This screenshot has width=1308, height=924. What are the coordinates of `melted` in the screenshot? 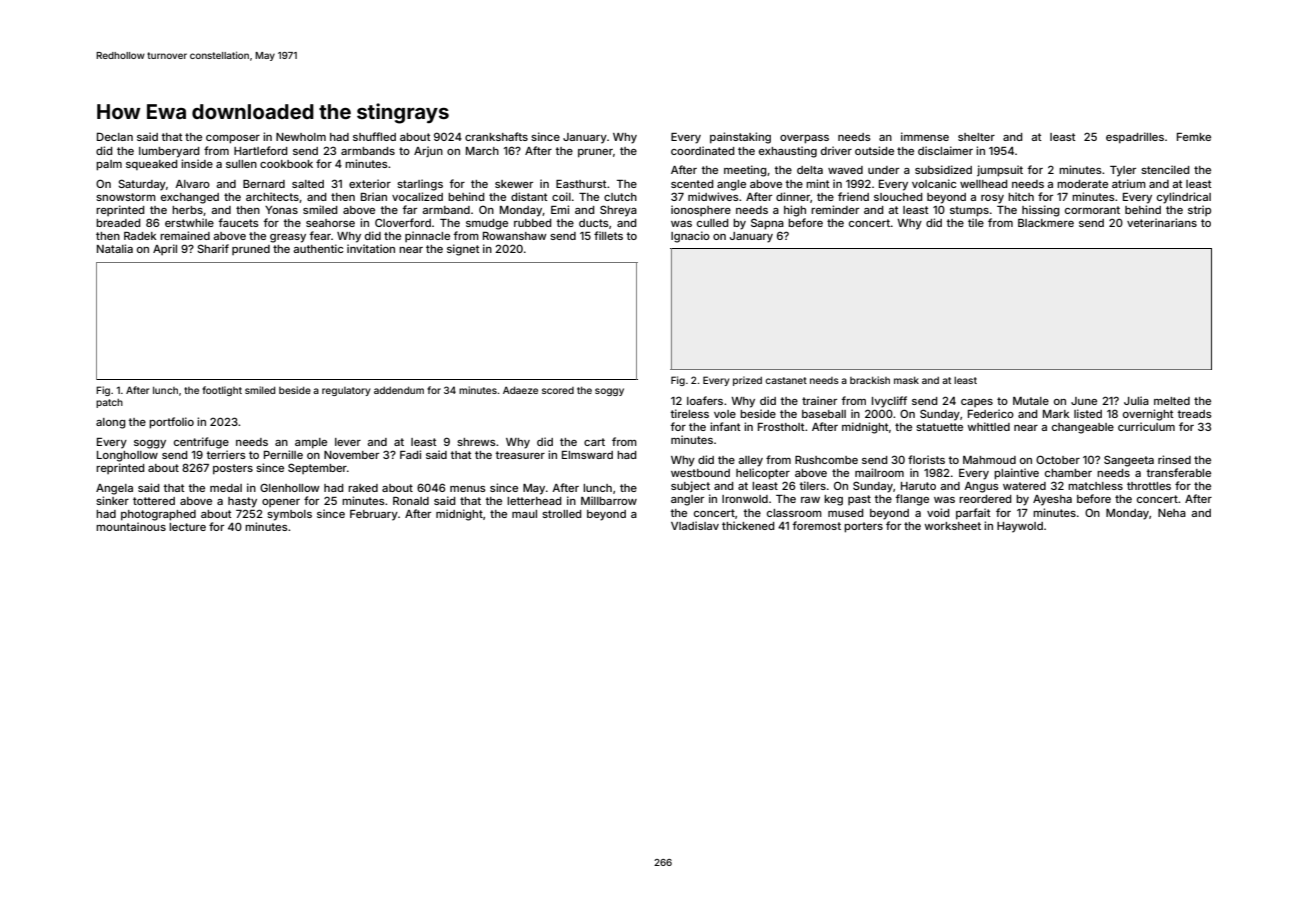 It's located at (1172, 401).
